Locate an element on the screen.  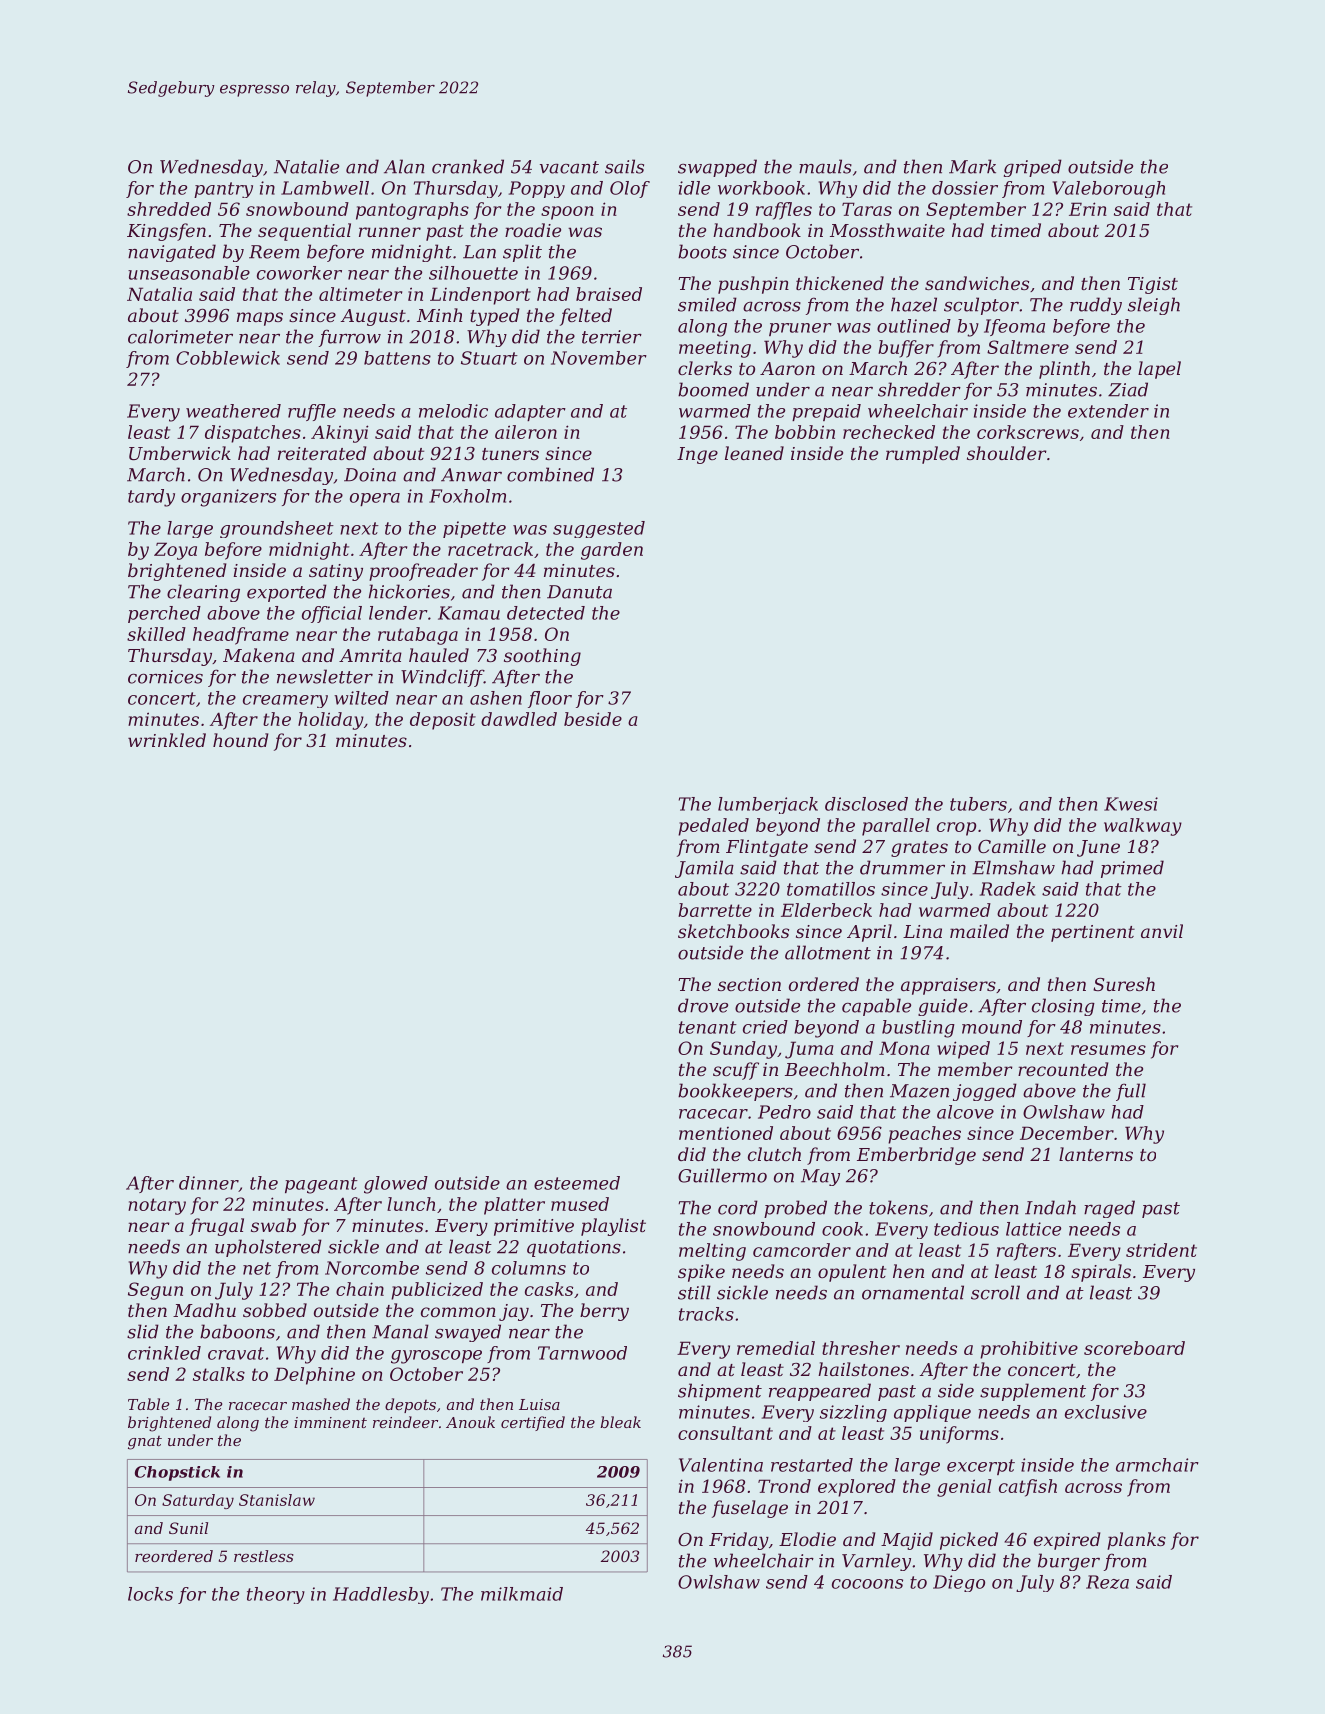
shredded is located at coordinates (169, 209).
